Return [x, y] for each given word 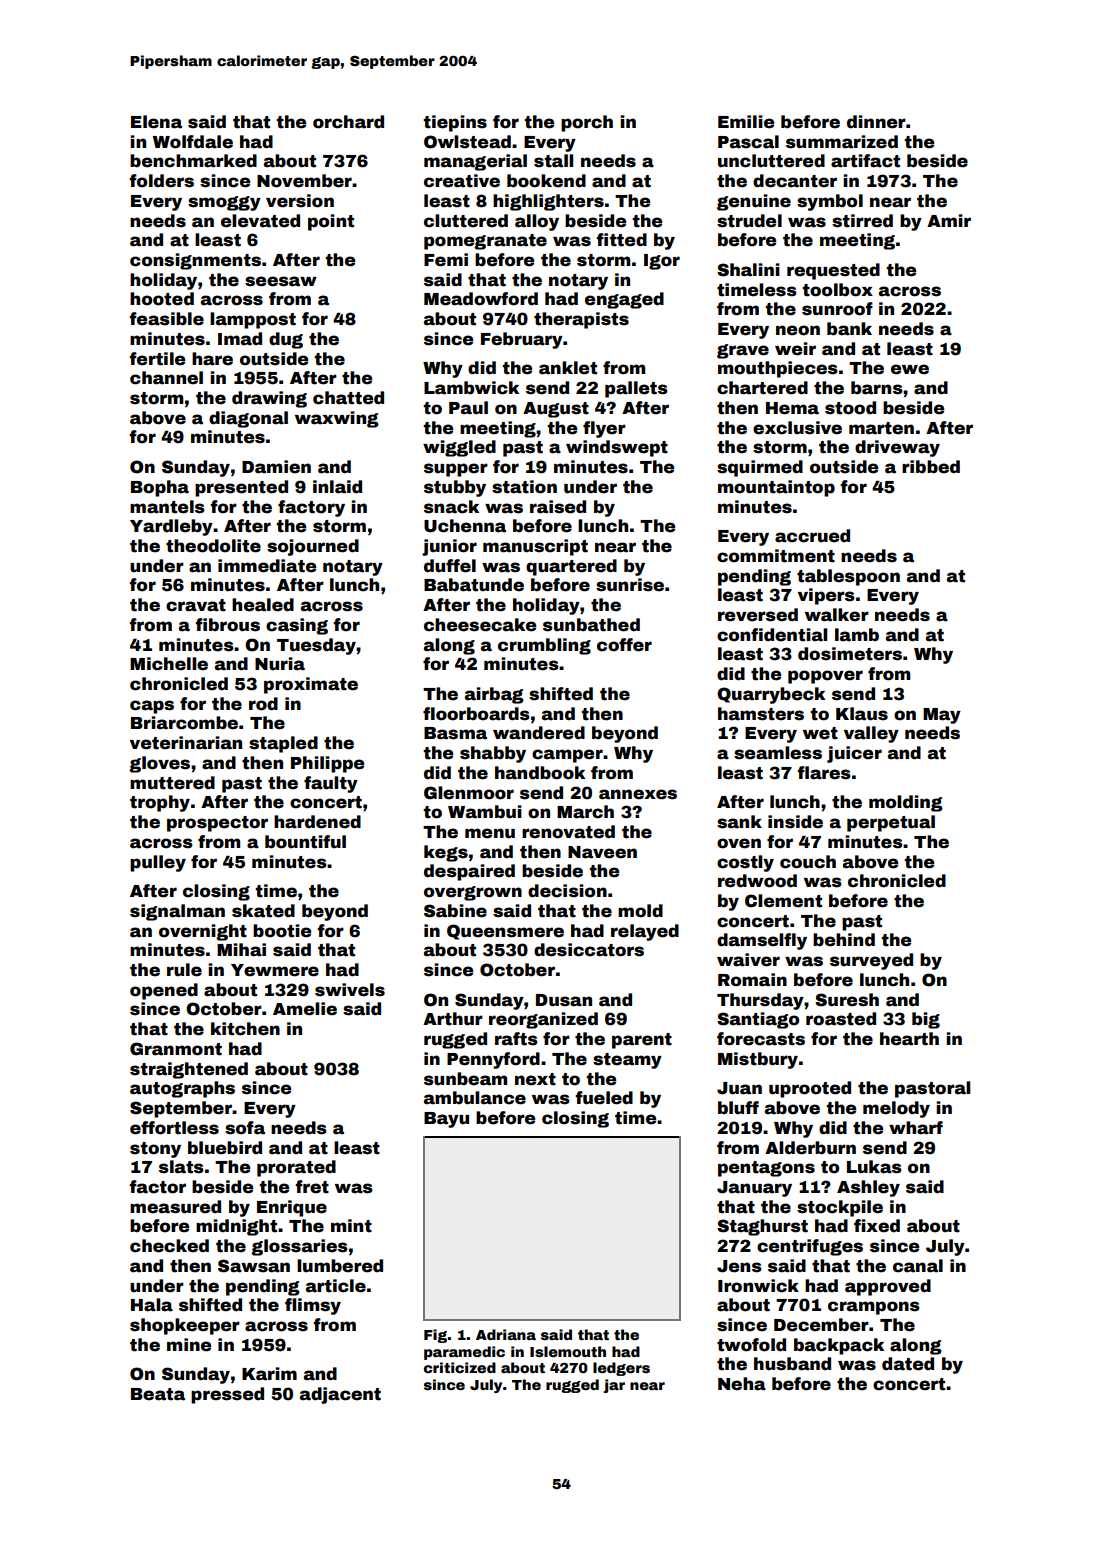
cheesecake [480, 625]
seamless [778, 753]
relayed [645, 932]
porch [587, 123]
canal [918, 1266]
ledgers [621, 1369]
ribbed [931, 467]
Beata [158, 1394]
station [524, 487]
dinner [876, 122]
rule [184, 970]
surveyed [871, 961]
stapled [283, 744]
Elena [156, 122]
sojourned [313, 547]
